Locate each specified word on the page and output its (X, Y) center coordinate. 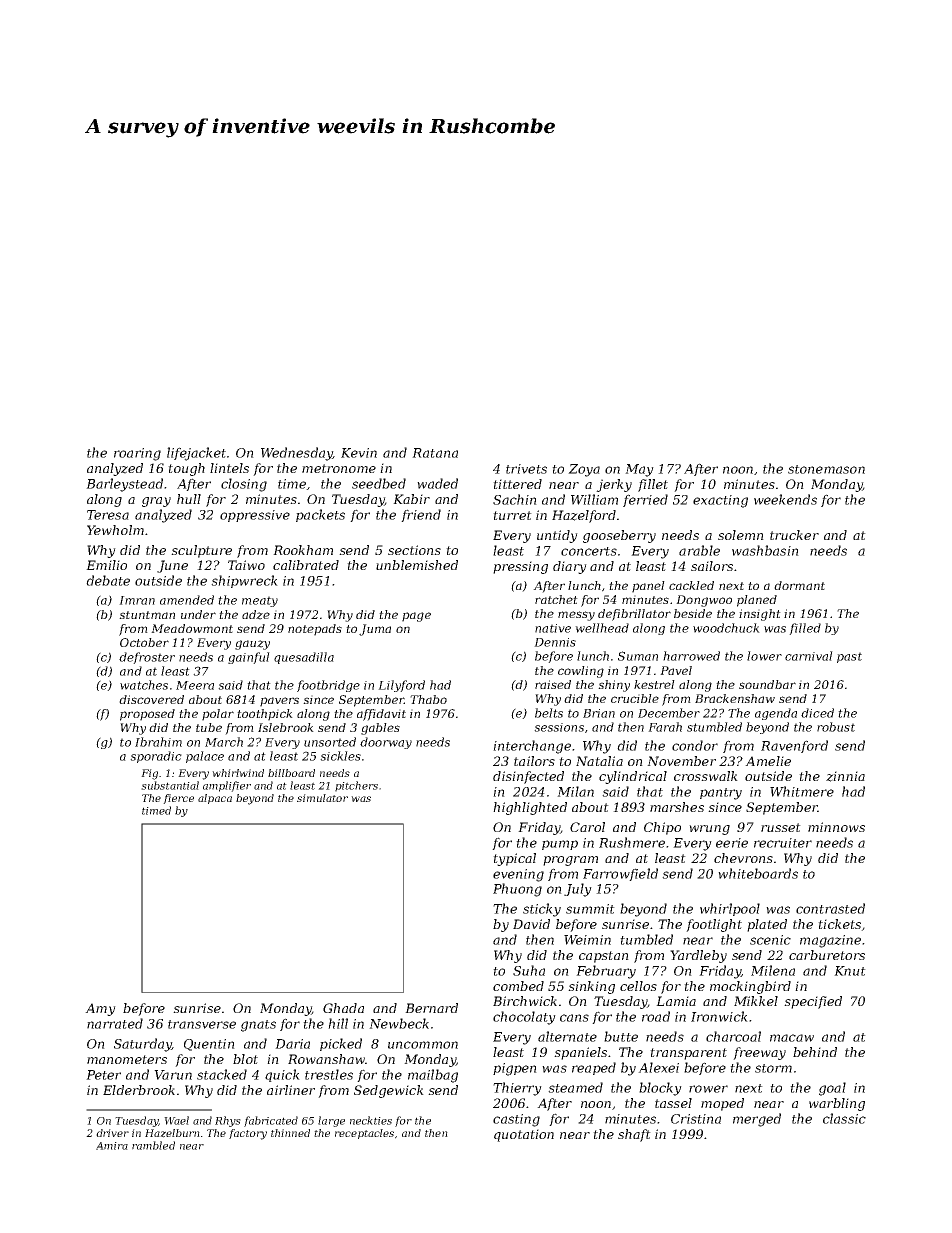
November (681, 761)
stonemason (826, 469)
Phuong (517, 890)
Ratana (435, 453)
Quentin (209, 1045)
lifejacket (196, 454)
